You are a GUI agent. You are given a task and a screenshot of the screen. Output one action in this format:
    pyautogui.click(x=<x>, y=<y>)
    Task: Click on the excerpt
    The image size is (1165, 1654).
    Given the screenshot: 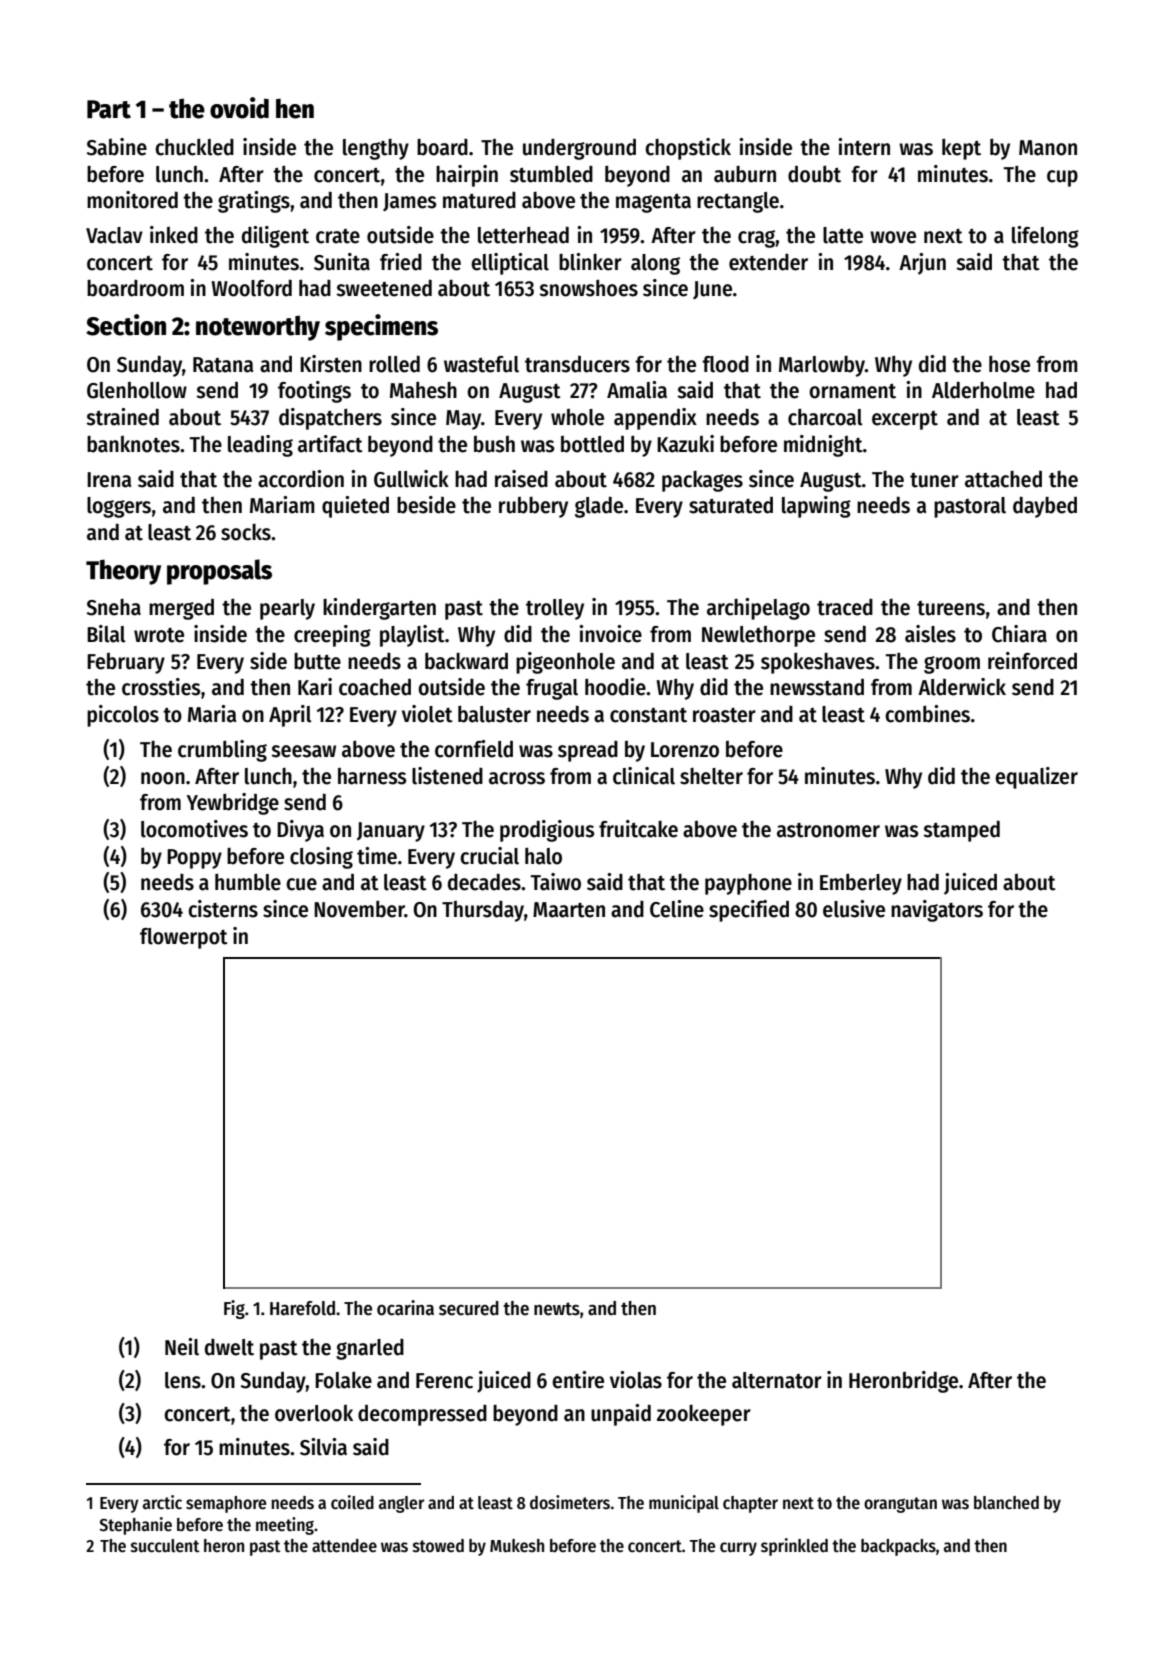 What is the action you would take?
    pyautogui.click(x=905, y=420)
